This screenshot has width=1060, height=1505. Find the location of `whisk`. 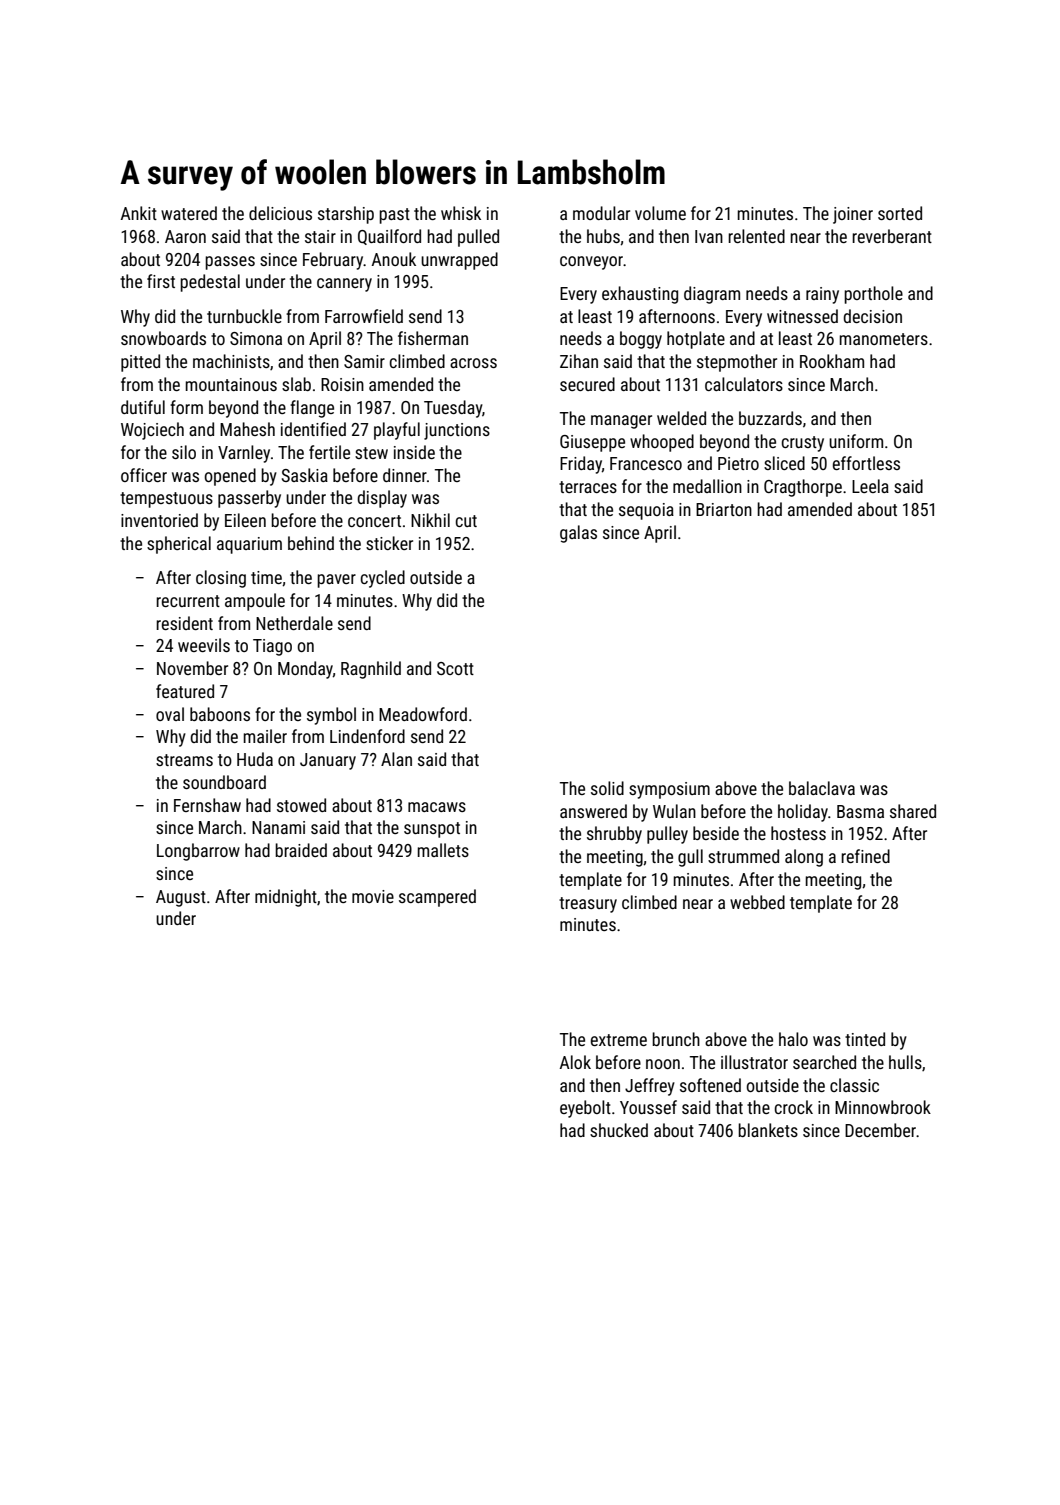

whisk is located at coordinates (461, 213).
